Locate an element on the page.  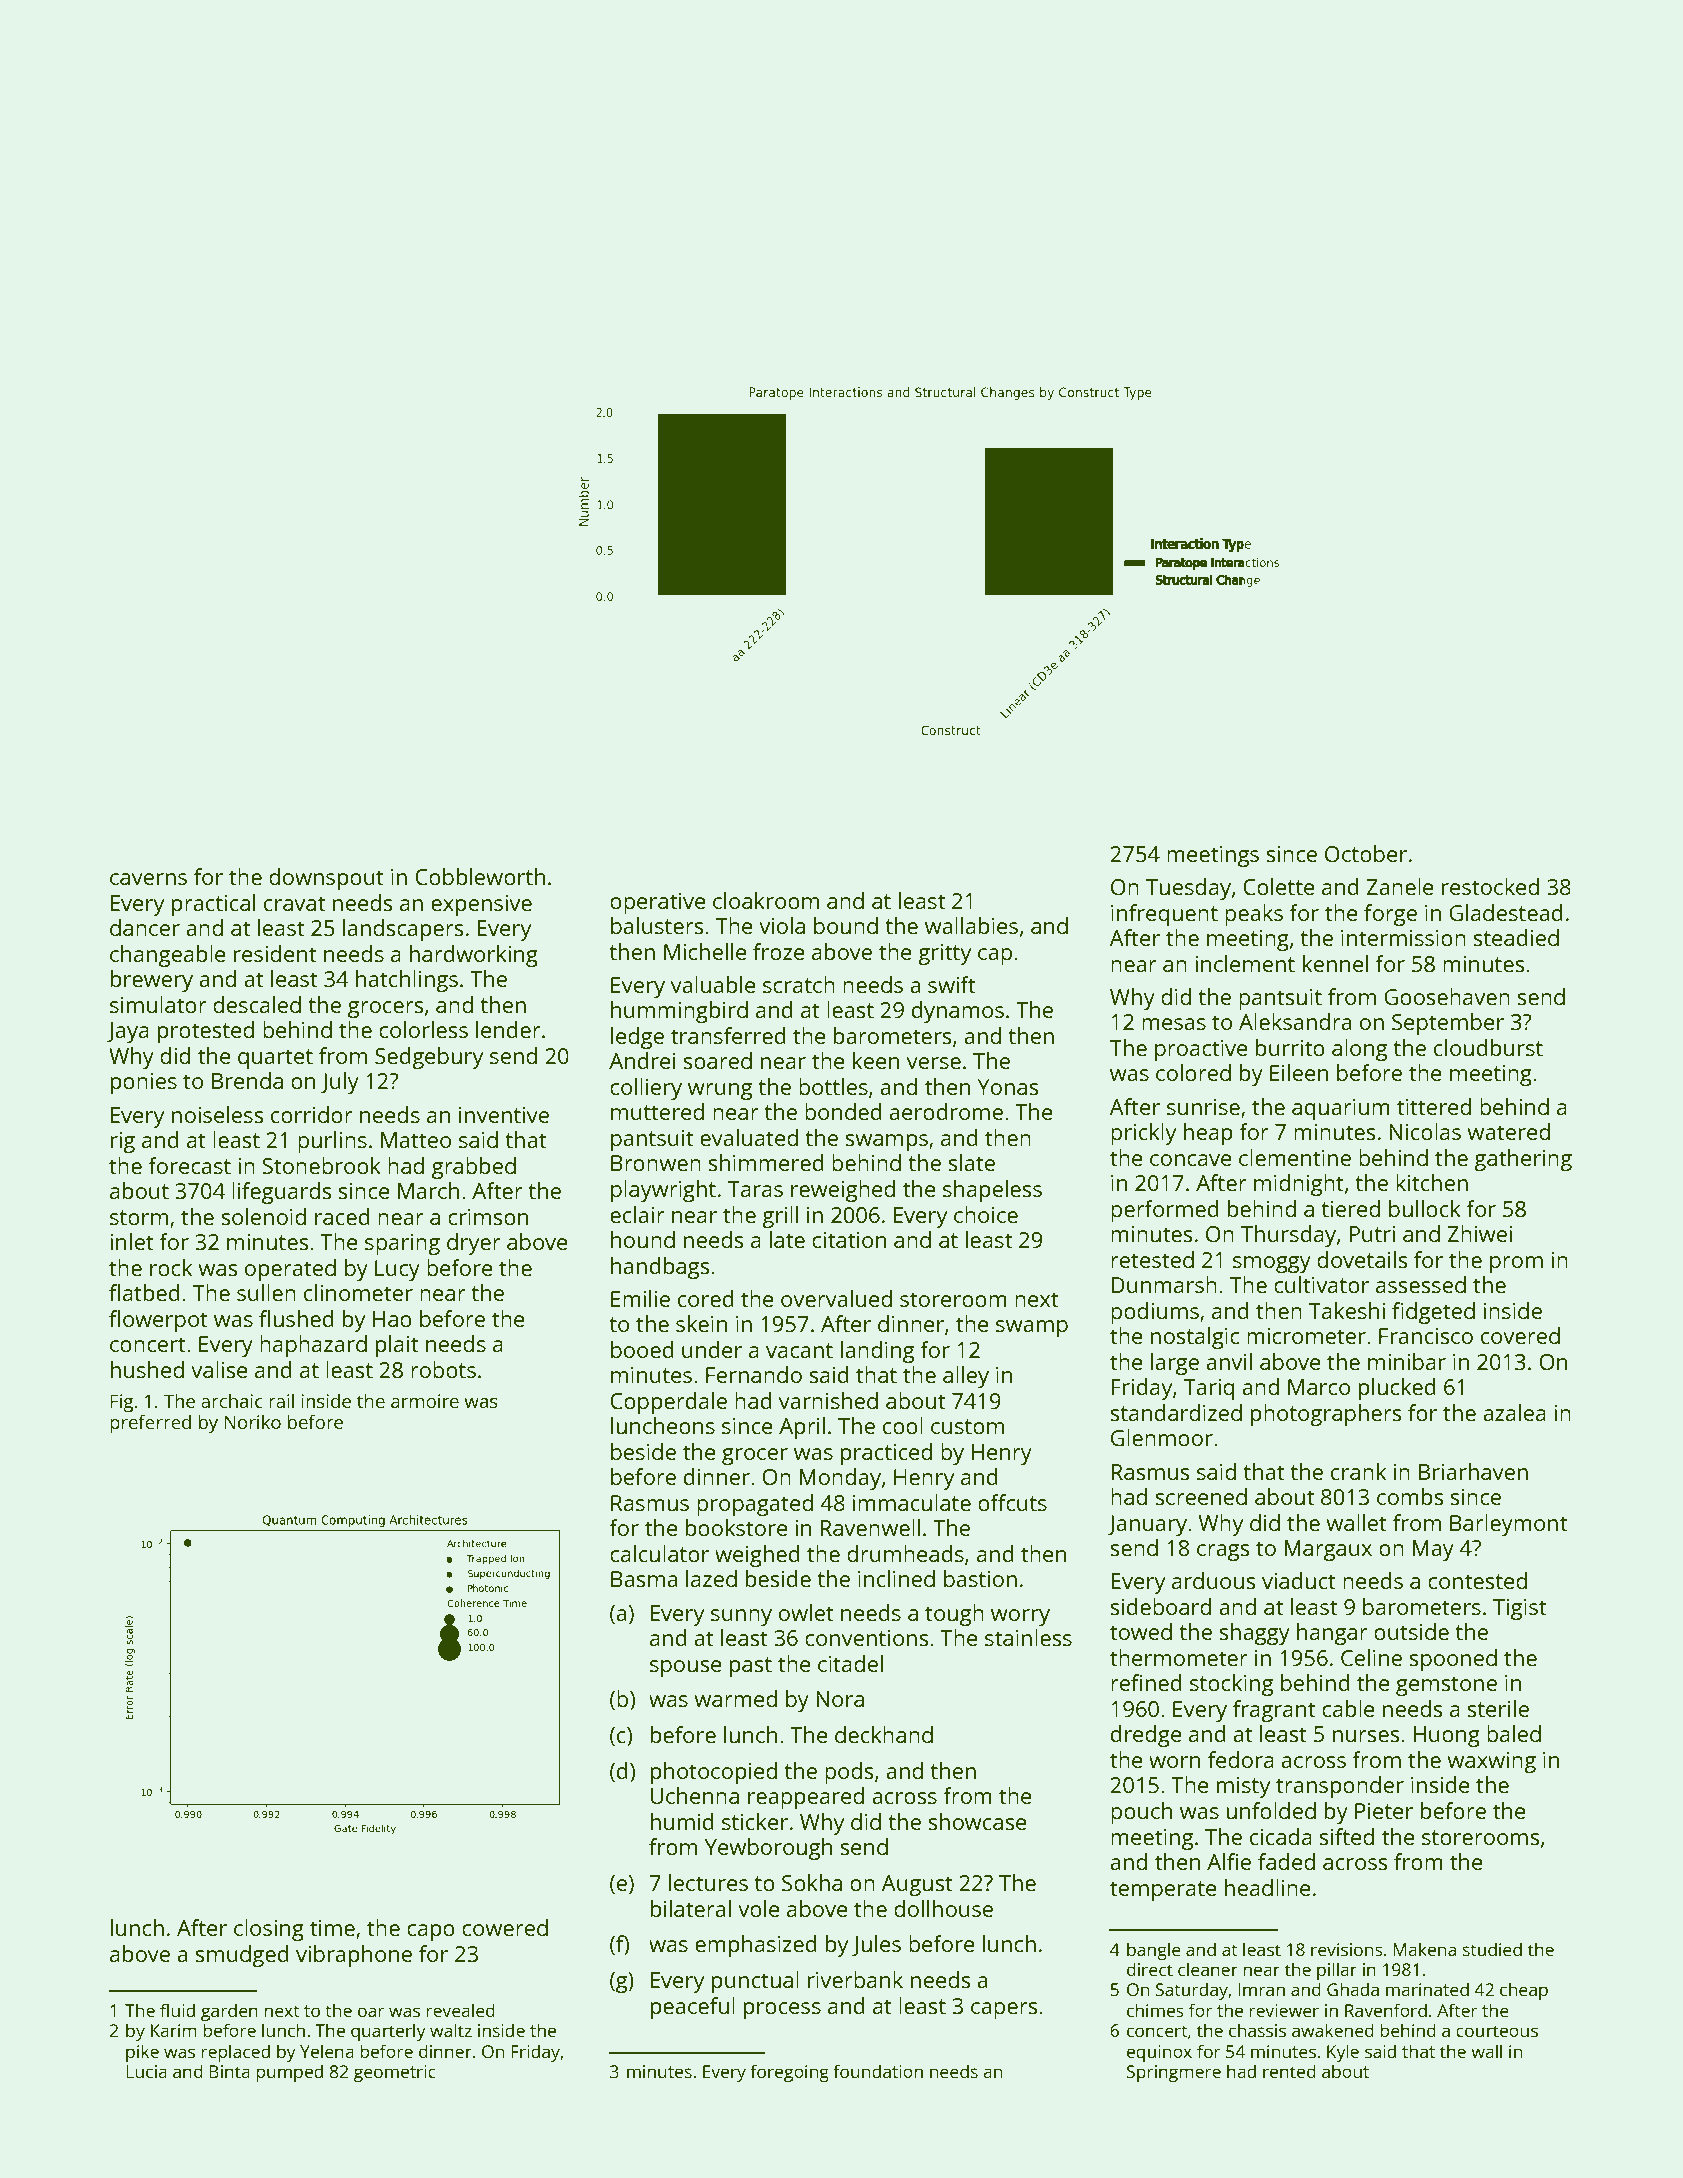
steadied is located at coordinates (1516, 937).
